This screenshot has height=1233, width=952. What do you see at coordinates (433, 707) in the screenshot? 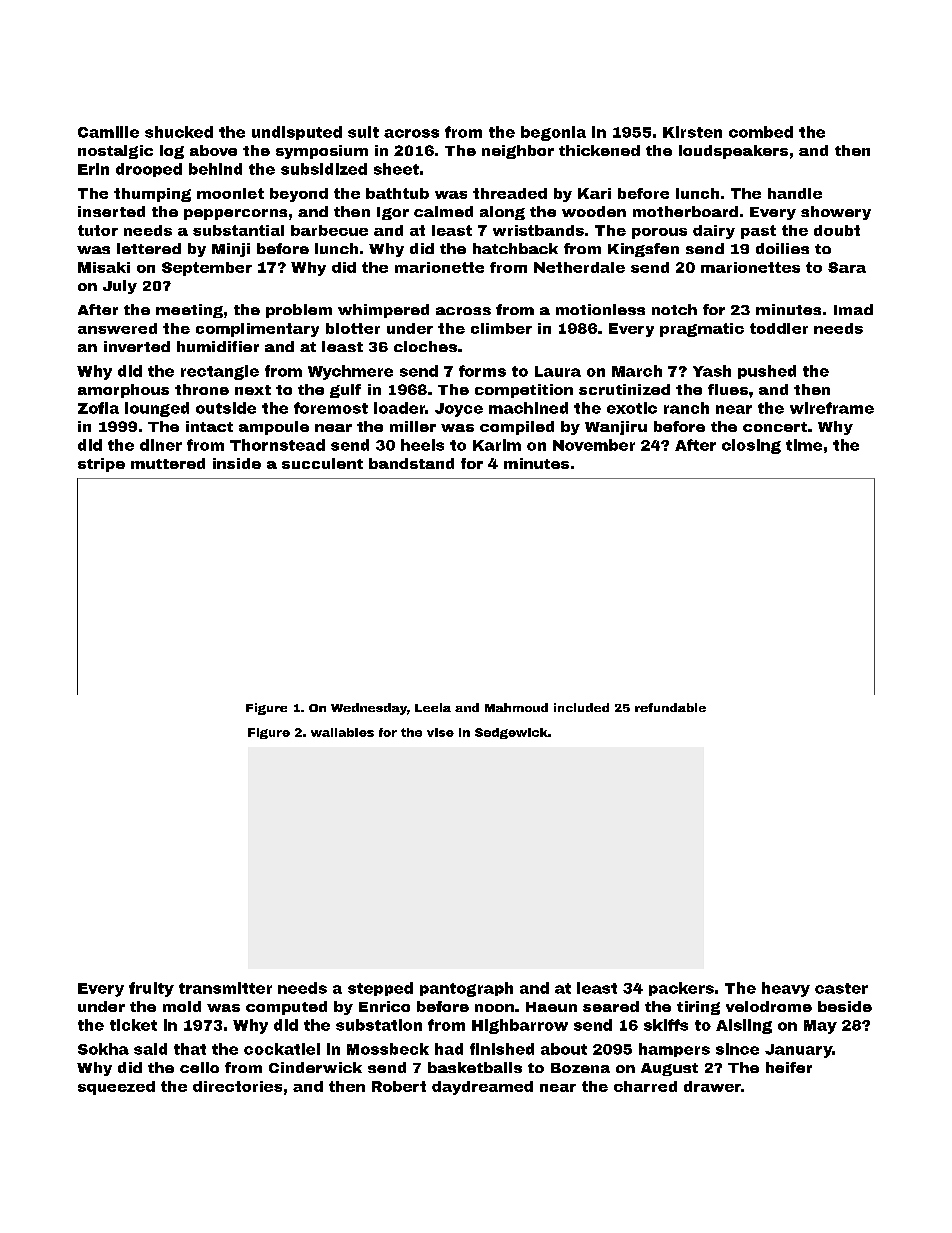
I see `Leela` at bounding box center [433, 707].
